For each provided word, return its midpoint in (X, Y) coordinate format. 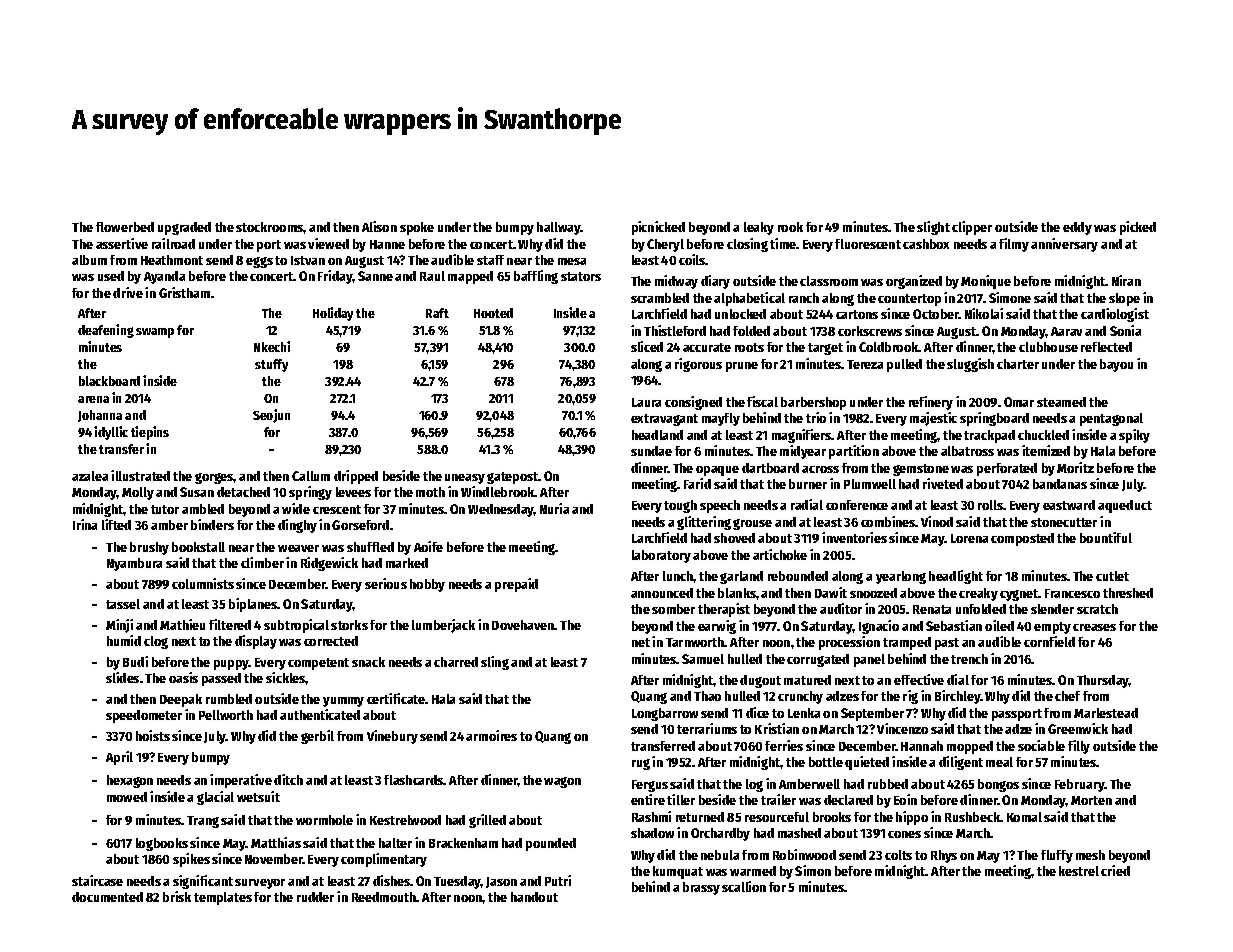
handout (534, 897)
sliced (647, 346)
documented (107, 897)
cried (1115, 870)
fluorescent (868, 244)
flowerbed (125, 227)
